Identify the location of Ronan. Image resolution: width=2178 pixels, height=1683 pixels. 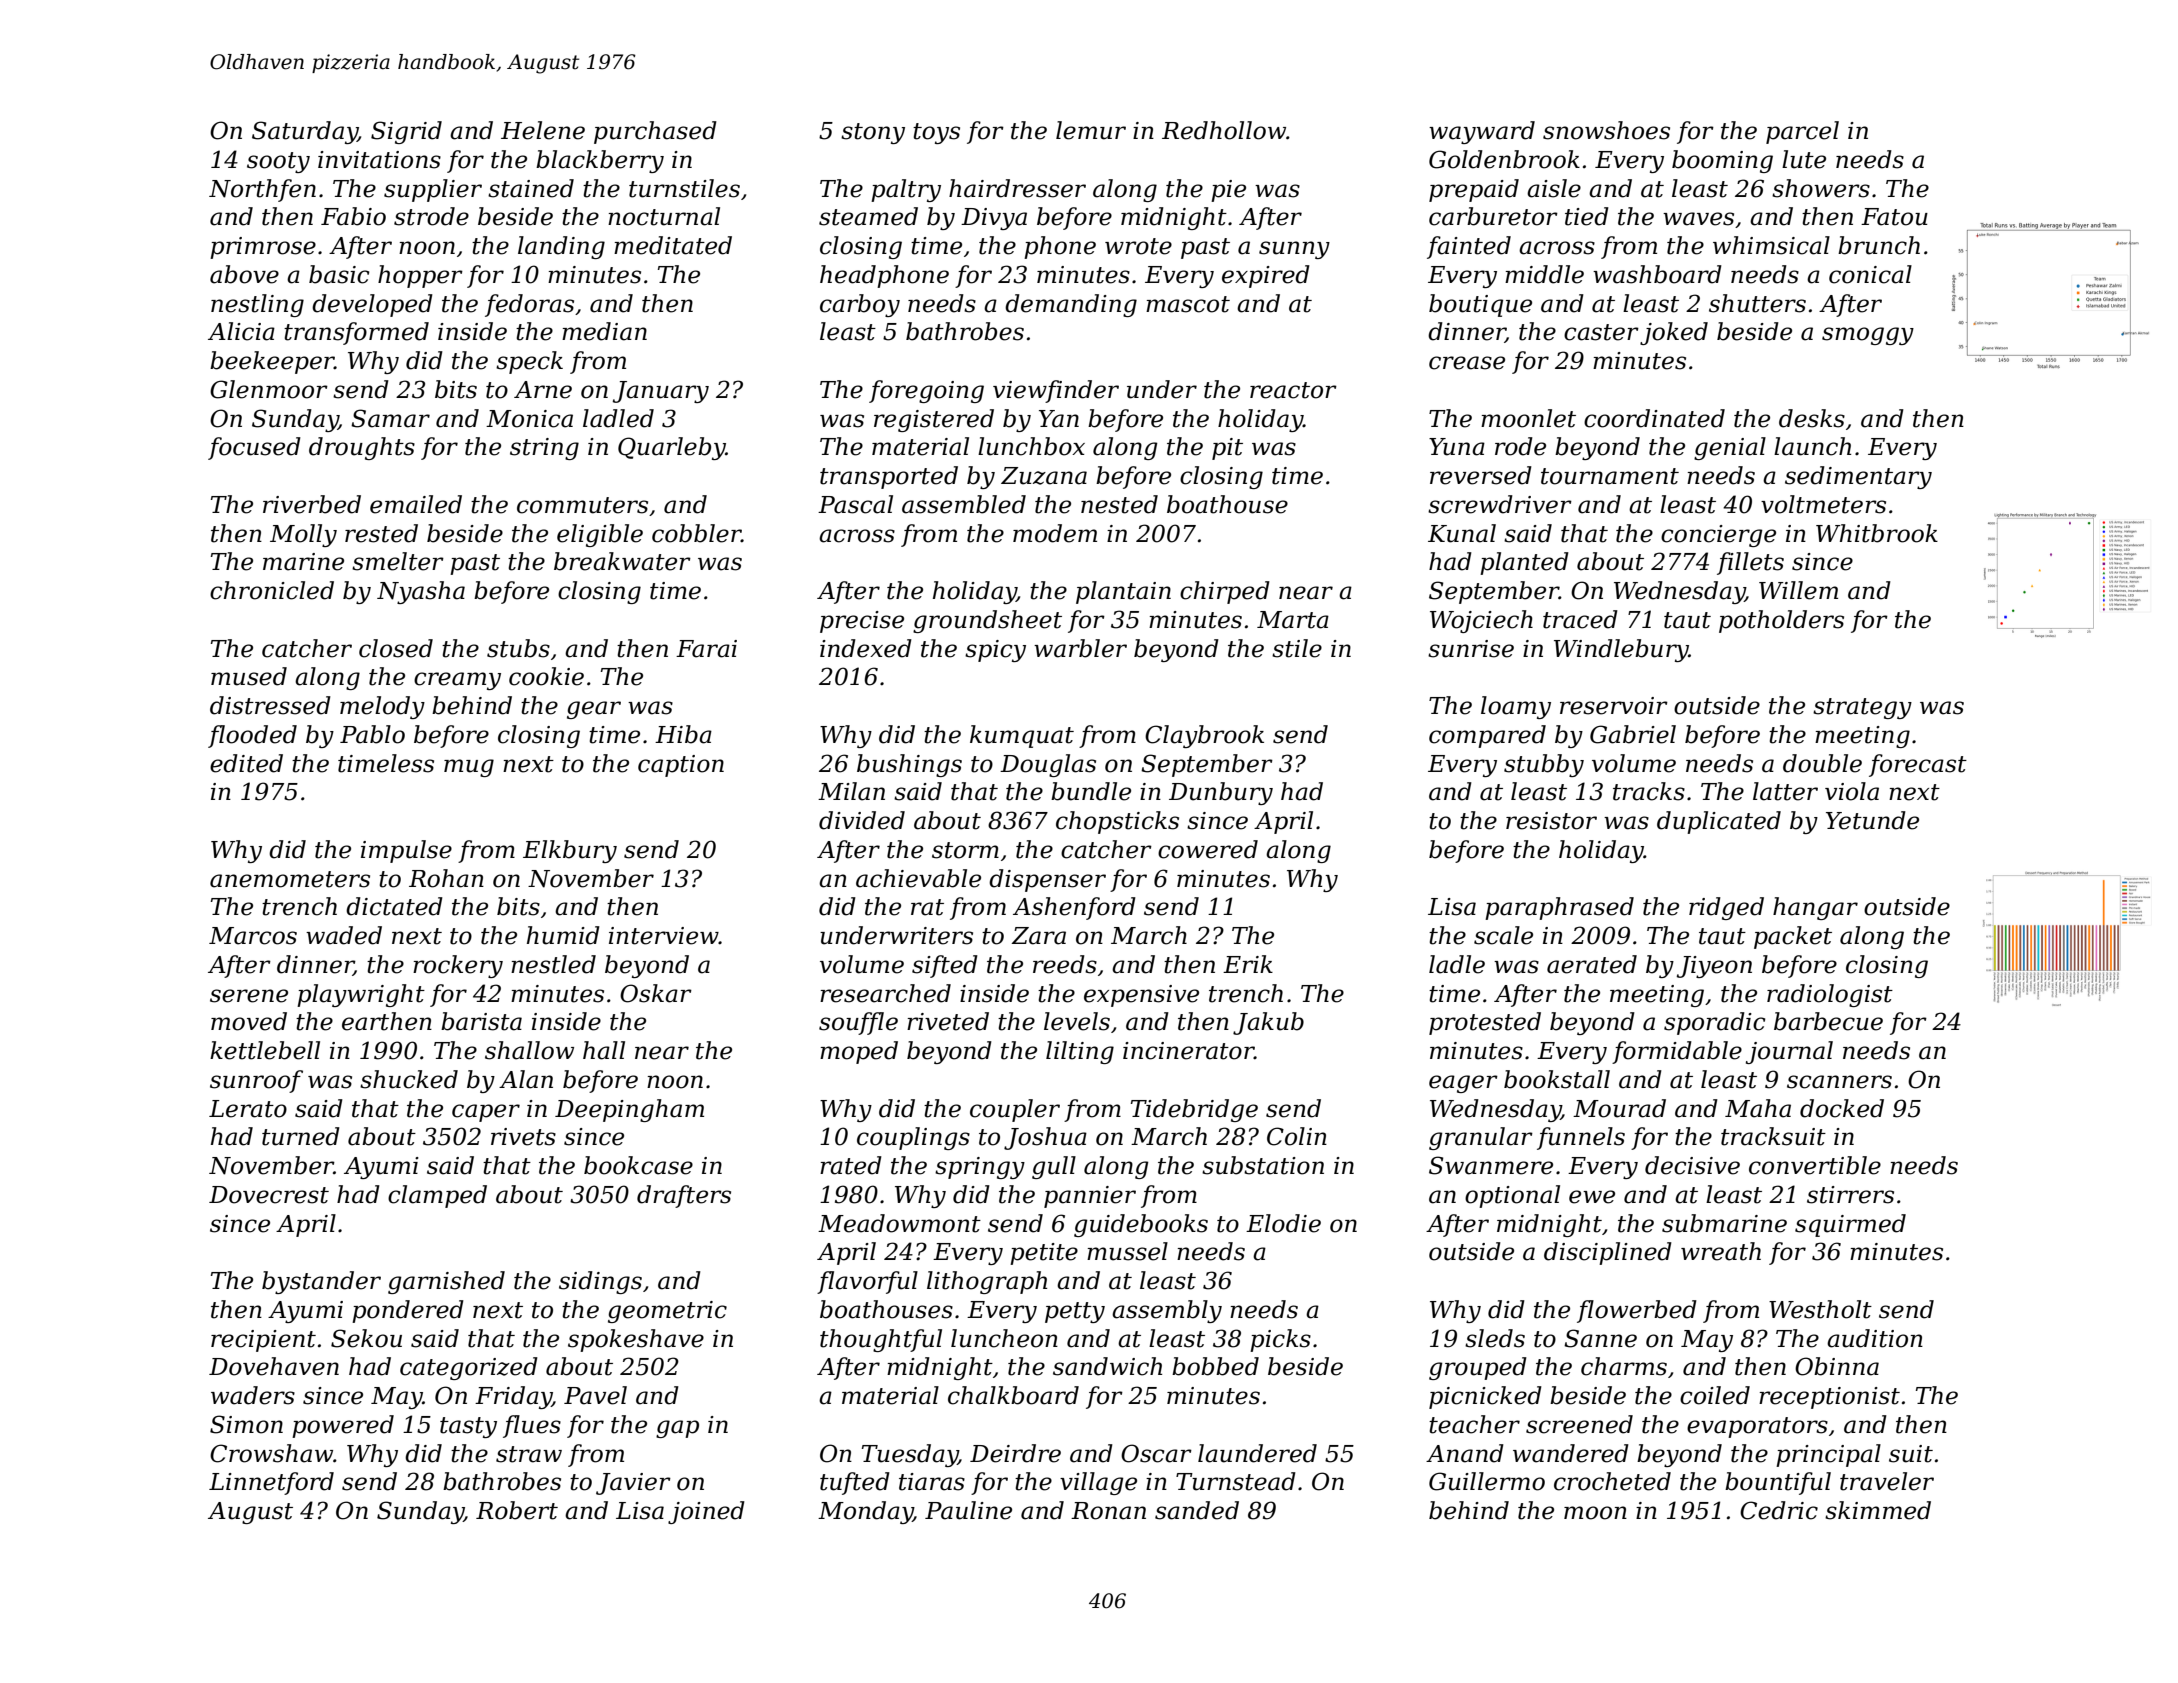
(1108, 1511).
